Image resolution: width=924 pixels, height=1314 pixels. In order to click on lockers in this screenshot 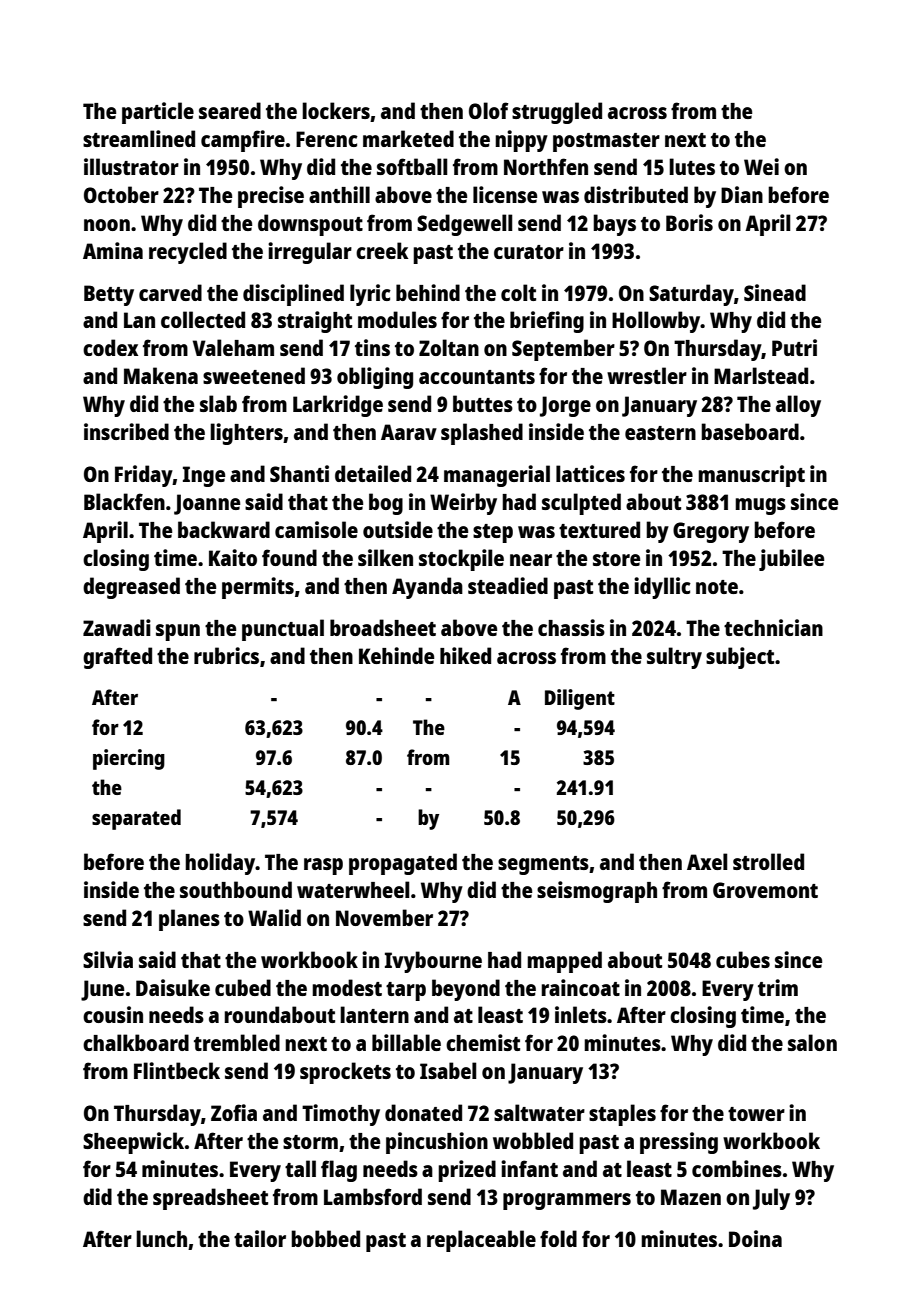, I will do `click(336, 110)`.
